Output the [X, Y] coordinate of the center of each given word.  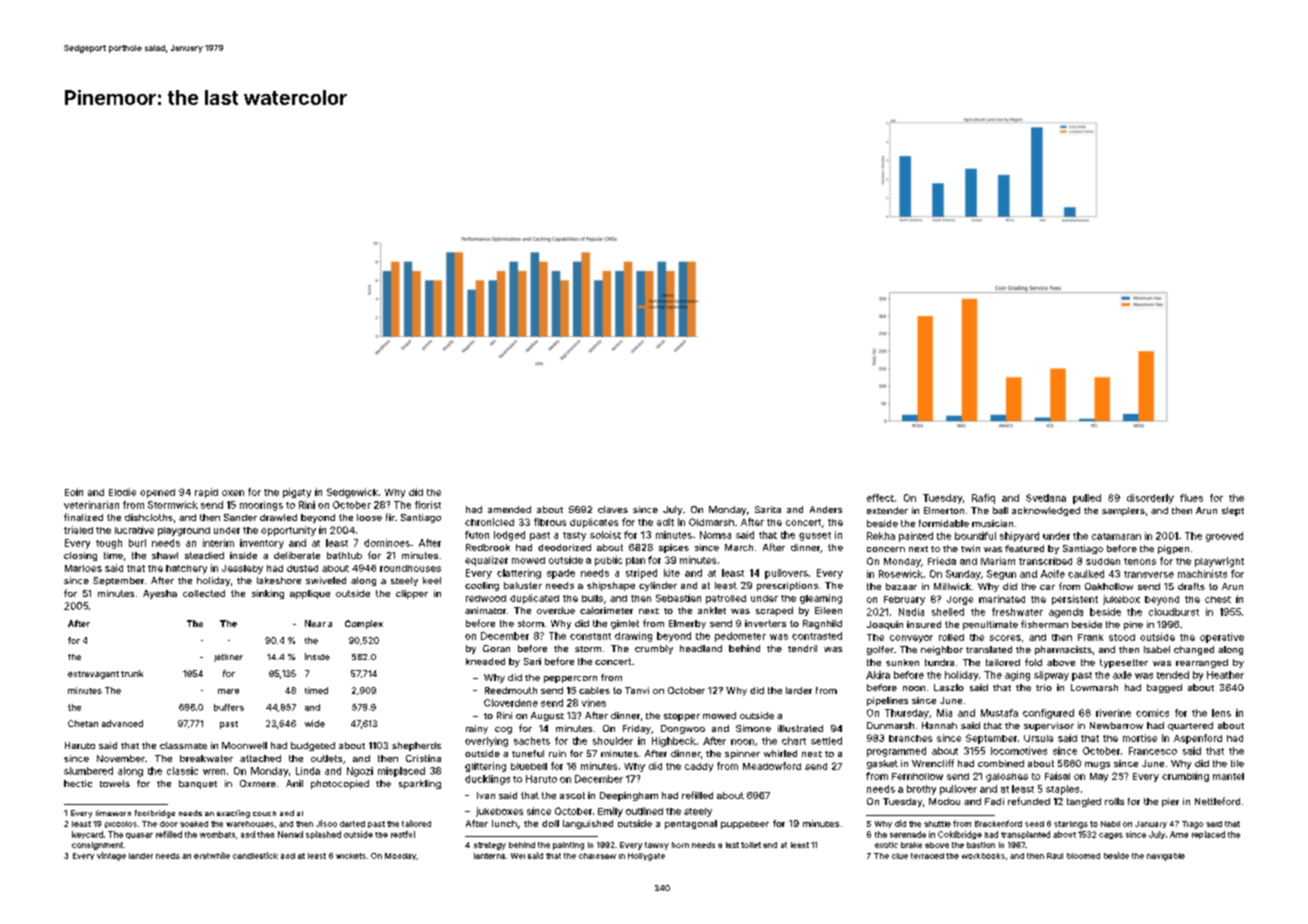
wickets [351, 856]
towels [115, 783]
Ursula [1038, 738]
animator [485, 610]
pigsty [297, 493]
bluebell [529, 766]
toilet [751, 845]
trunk [132, 673]
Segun [1001, 575]
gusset [815, 536]
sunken [902, 662]
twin [970, 548]
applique [310, 594]
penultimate [990, 625]
